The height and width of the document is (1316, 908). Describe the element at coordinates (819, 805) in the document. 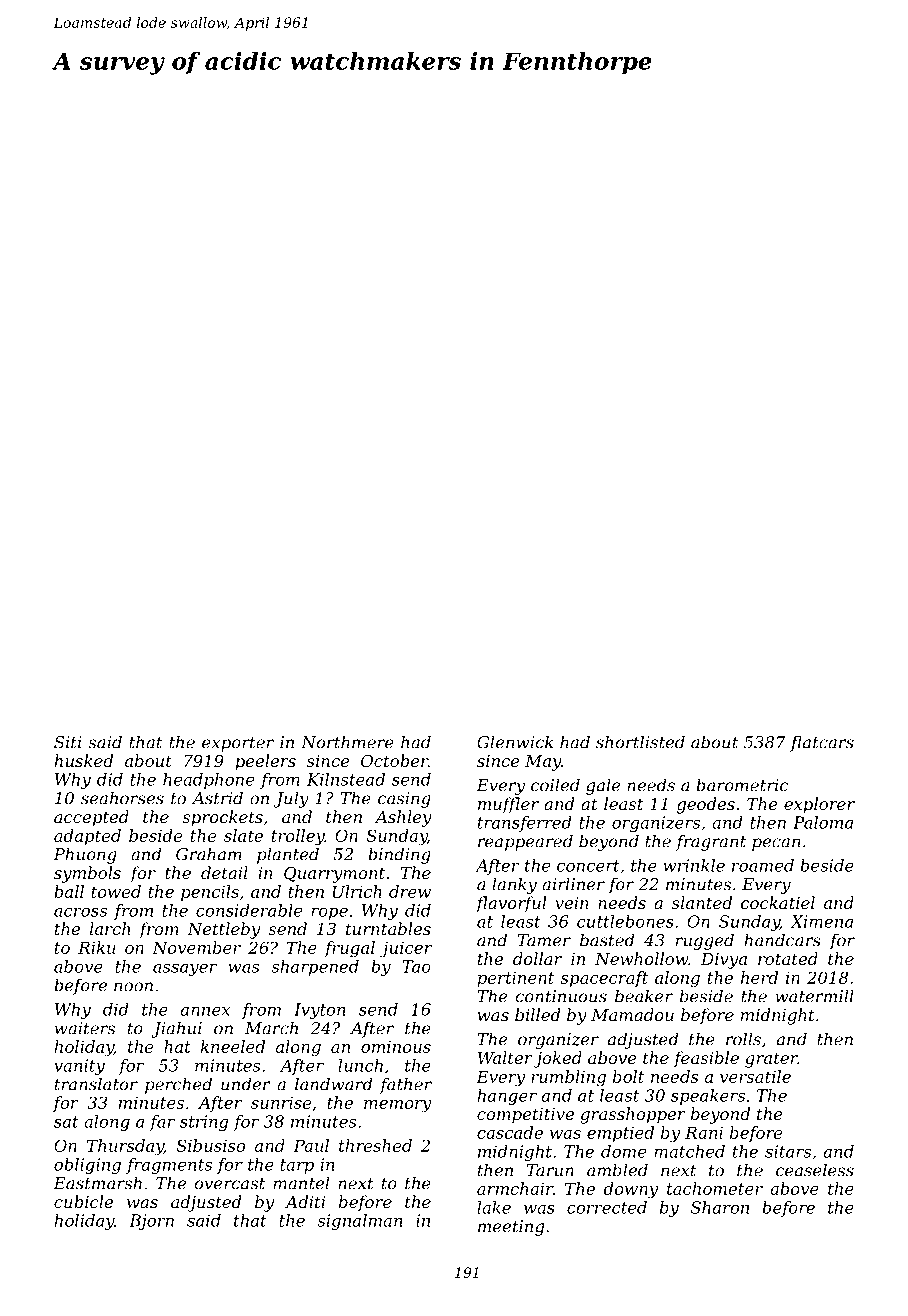

I see `explorer` at that location.
